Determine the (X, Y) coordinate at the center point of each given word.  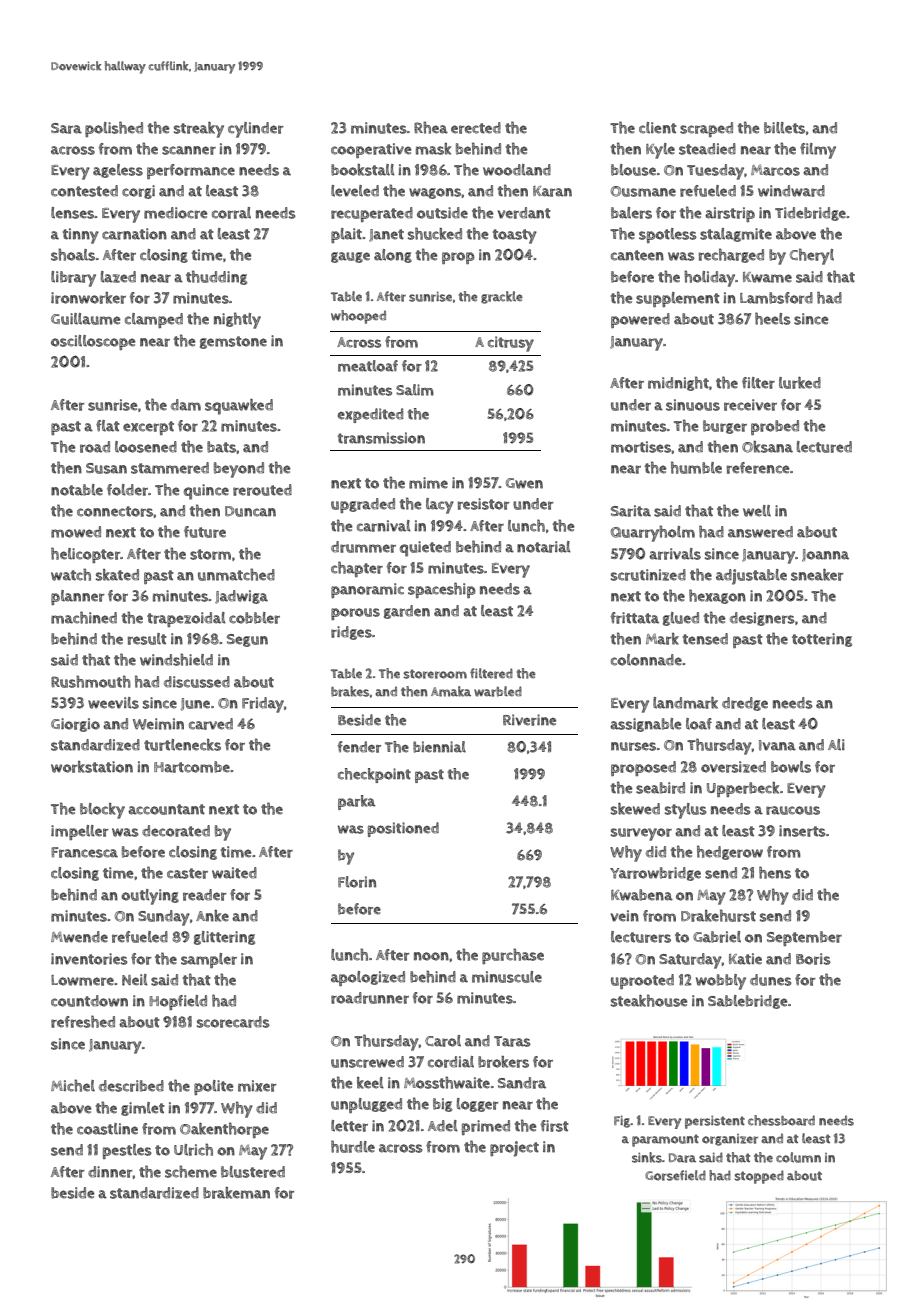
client (658, 128)
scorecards (233, 1022)
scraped (706, 129)
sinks (647, 1157)
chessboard (781, 1120)
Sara (66, 128)
